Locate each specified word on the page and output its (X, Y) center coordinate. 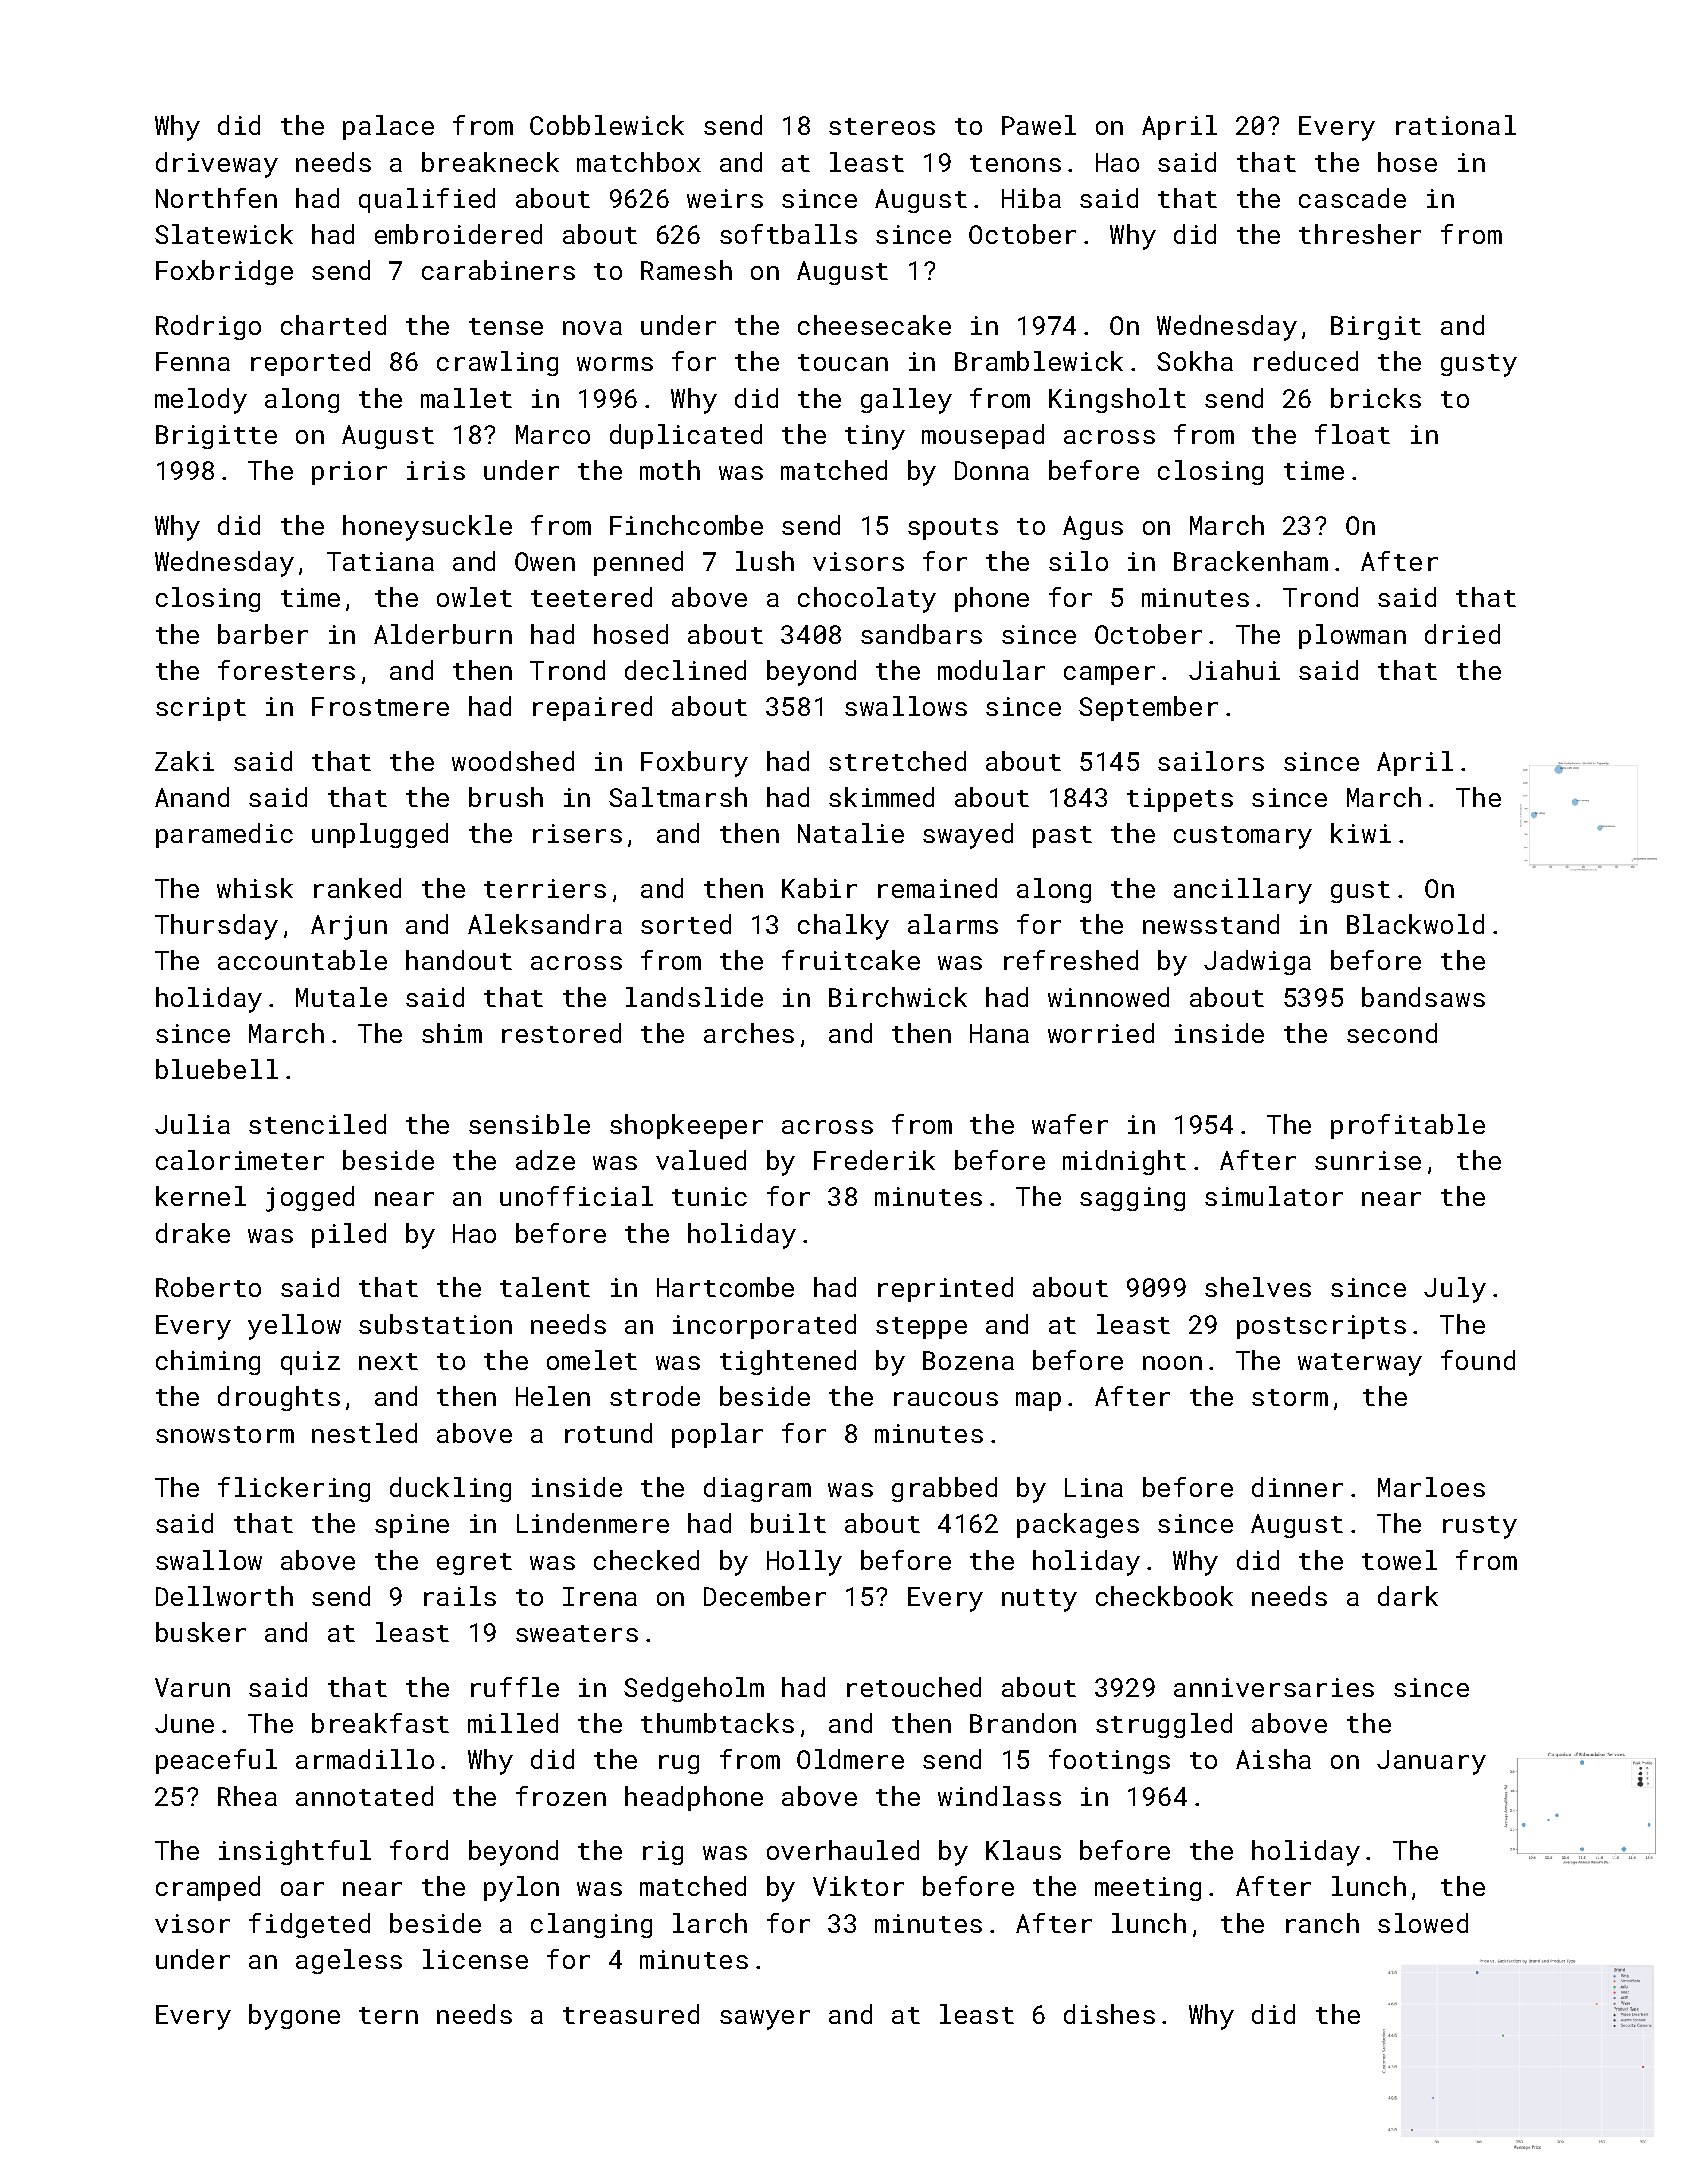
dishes (1109, 2014)
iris (436, 470)
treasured (631, 2014)
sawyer (765, 2020)
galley (906, 401)
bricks (1376, 398)
